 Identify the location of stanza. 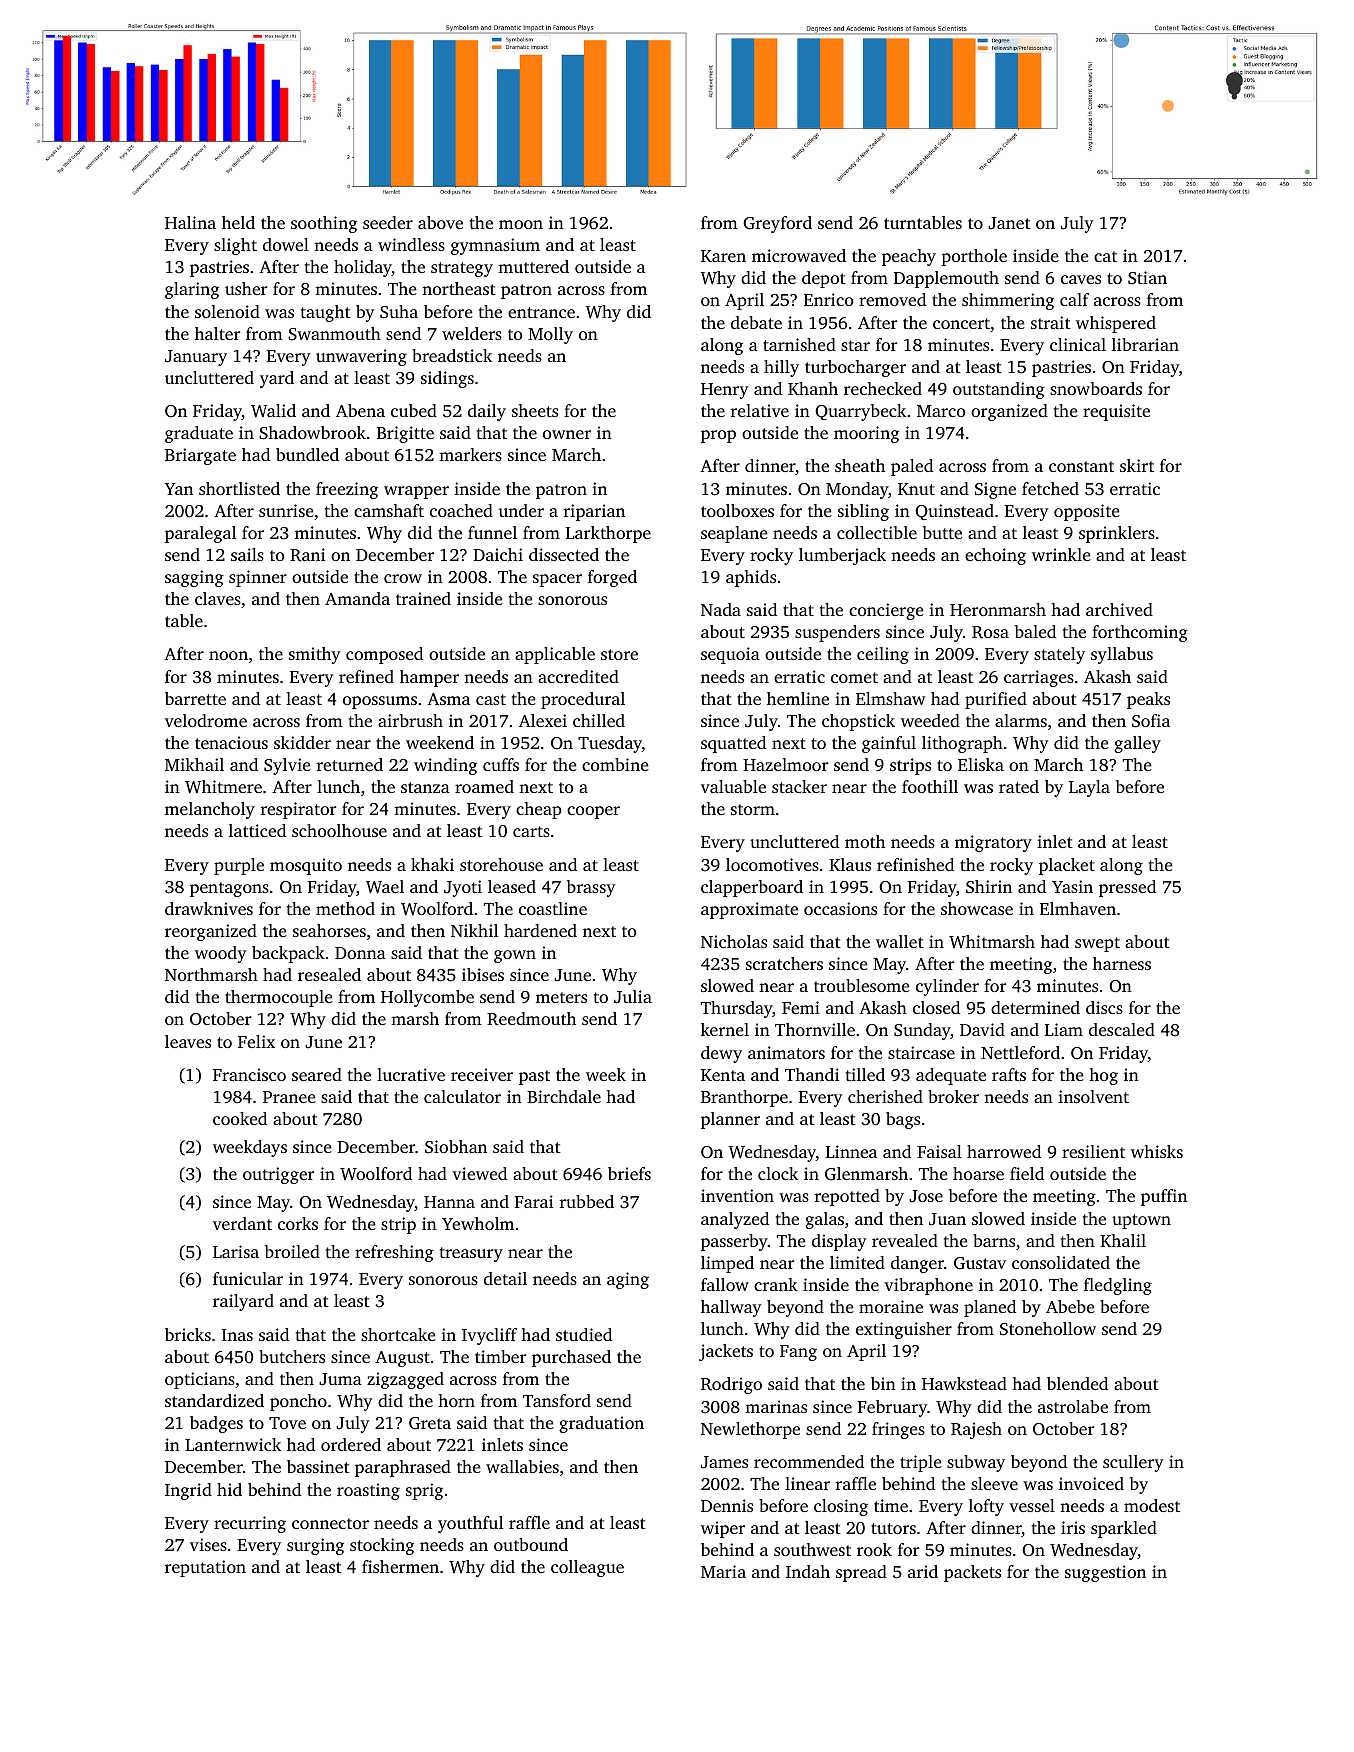
(425, 787).
